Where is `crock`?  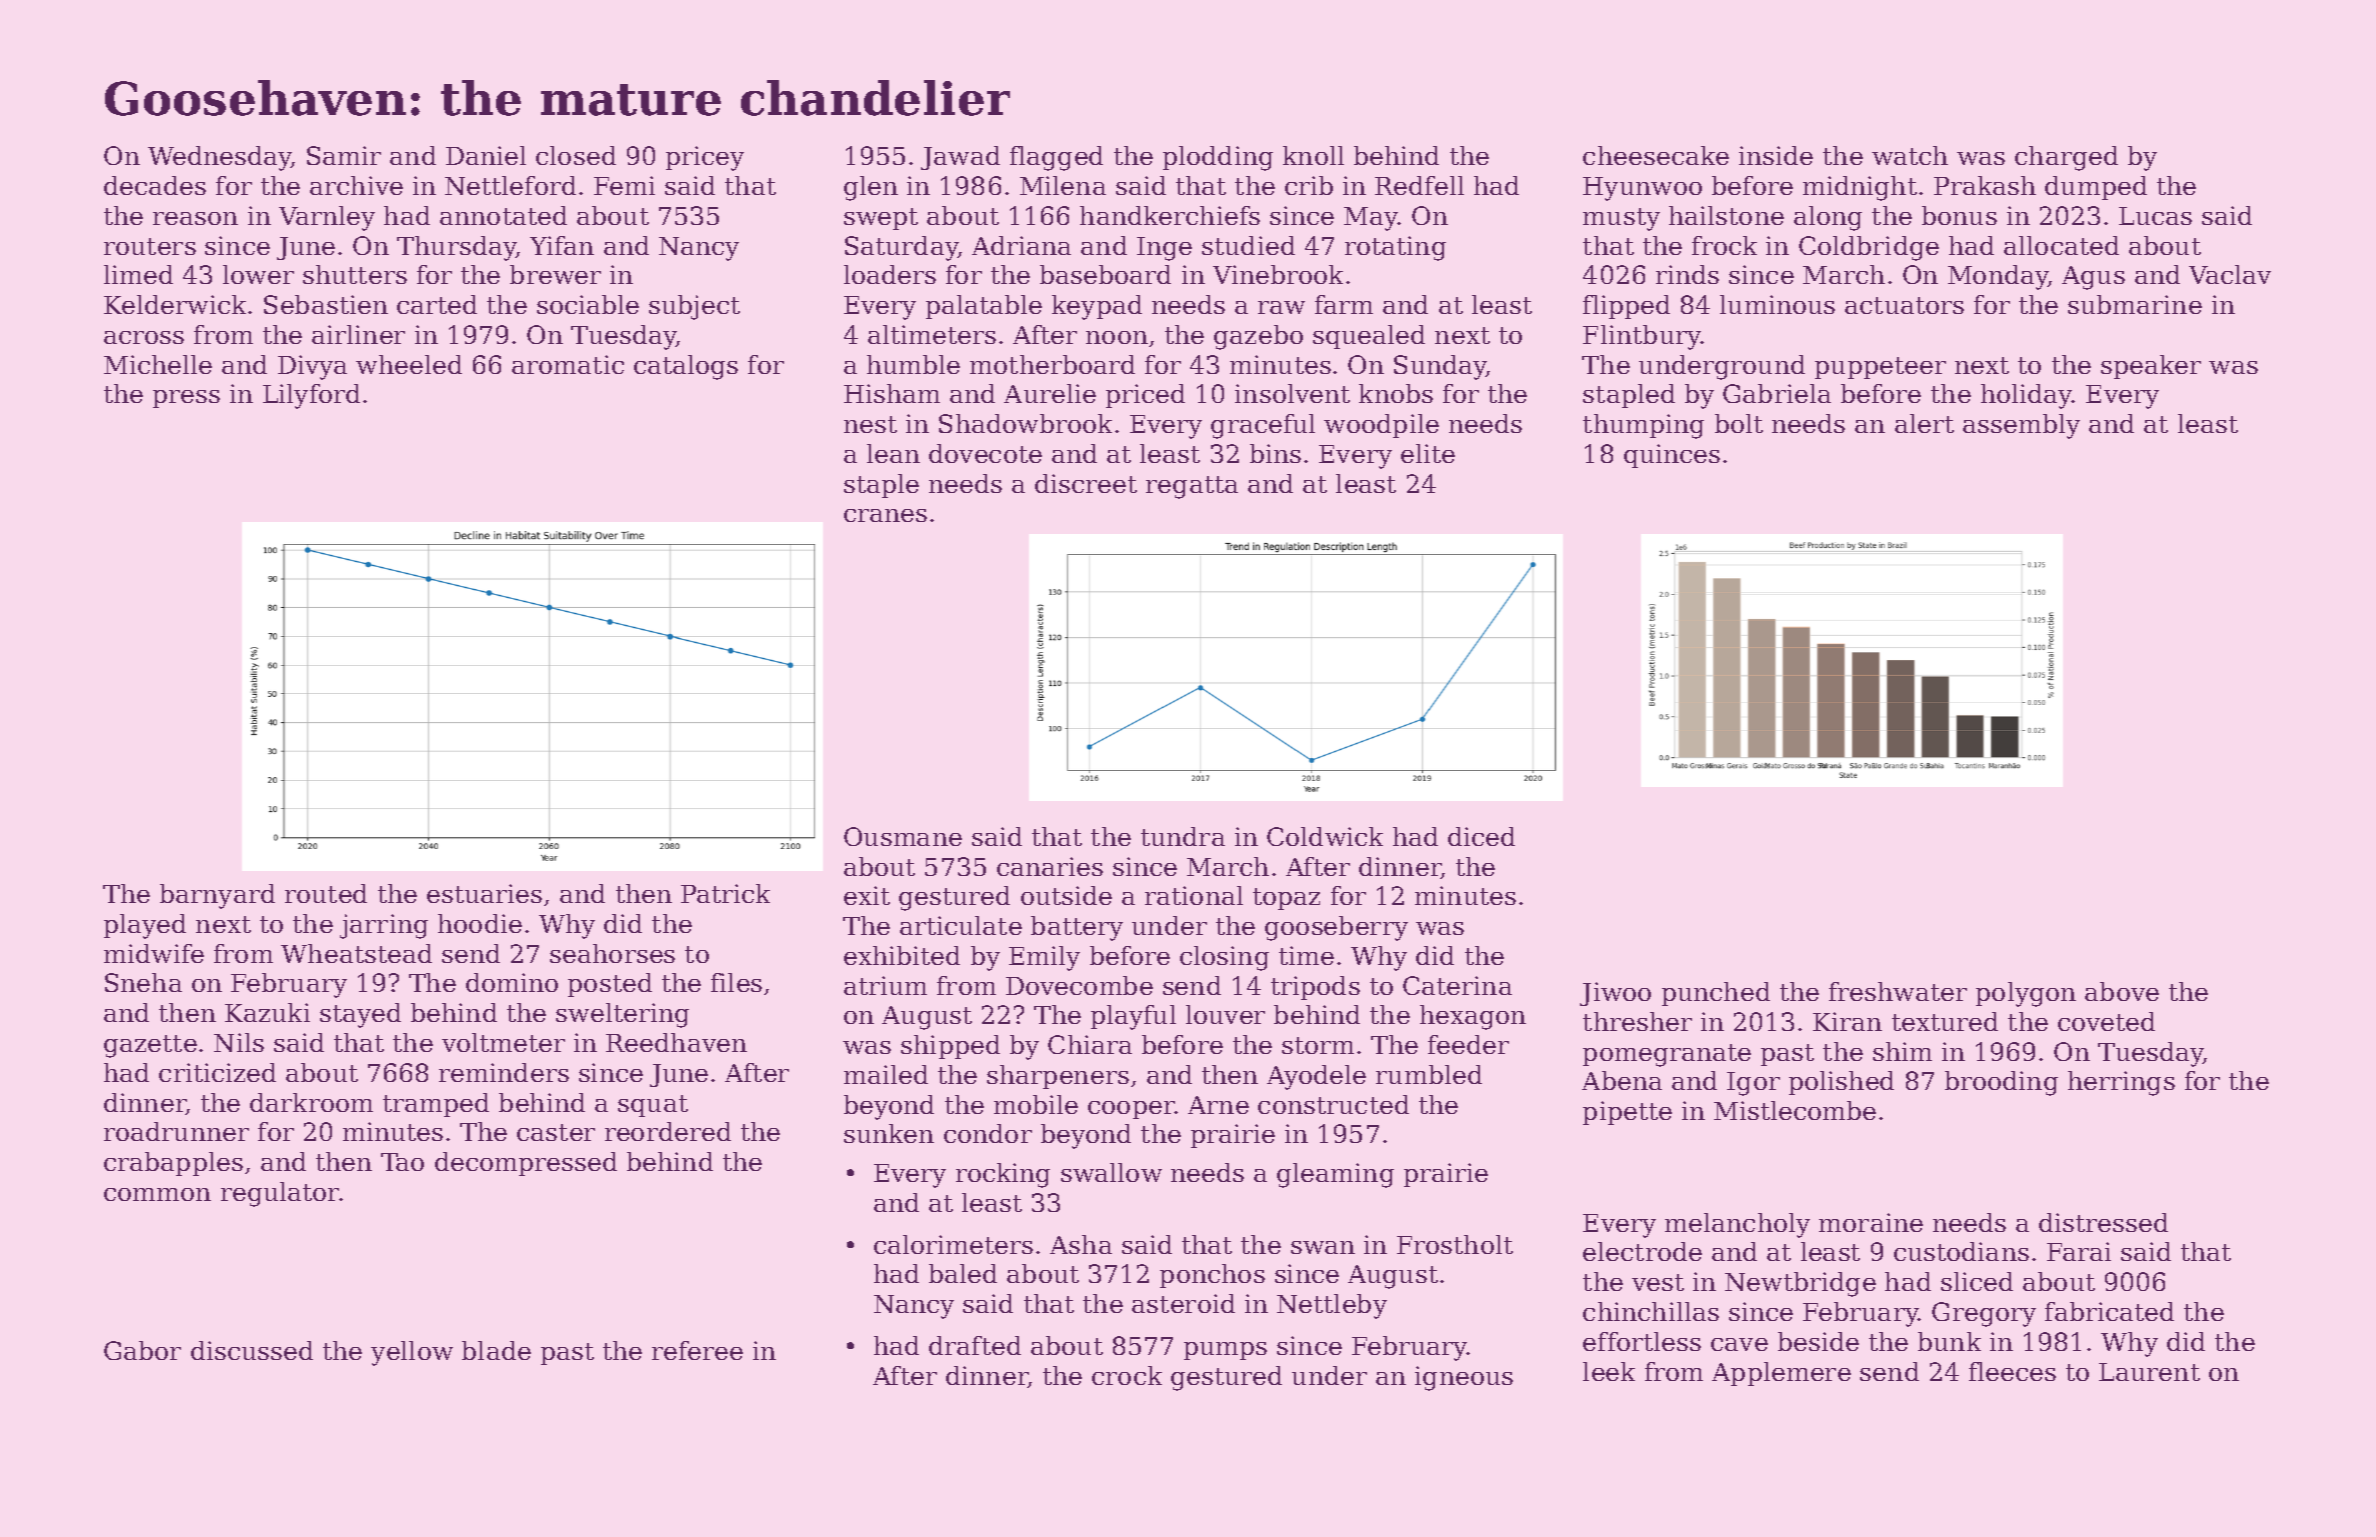 crock is located at coordinates (1127, 1375).
